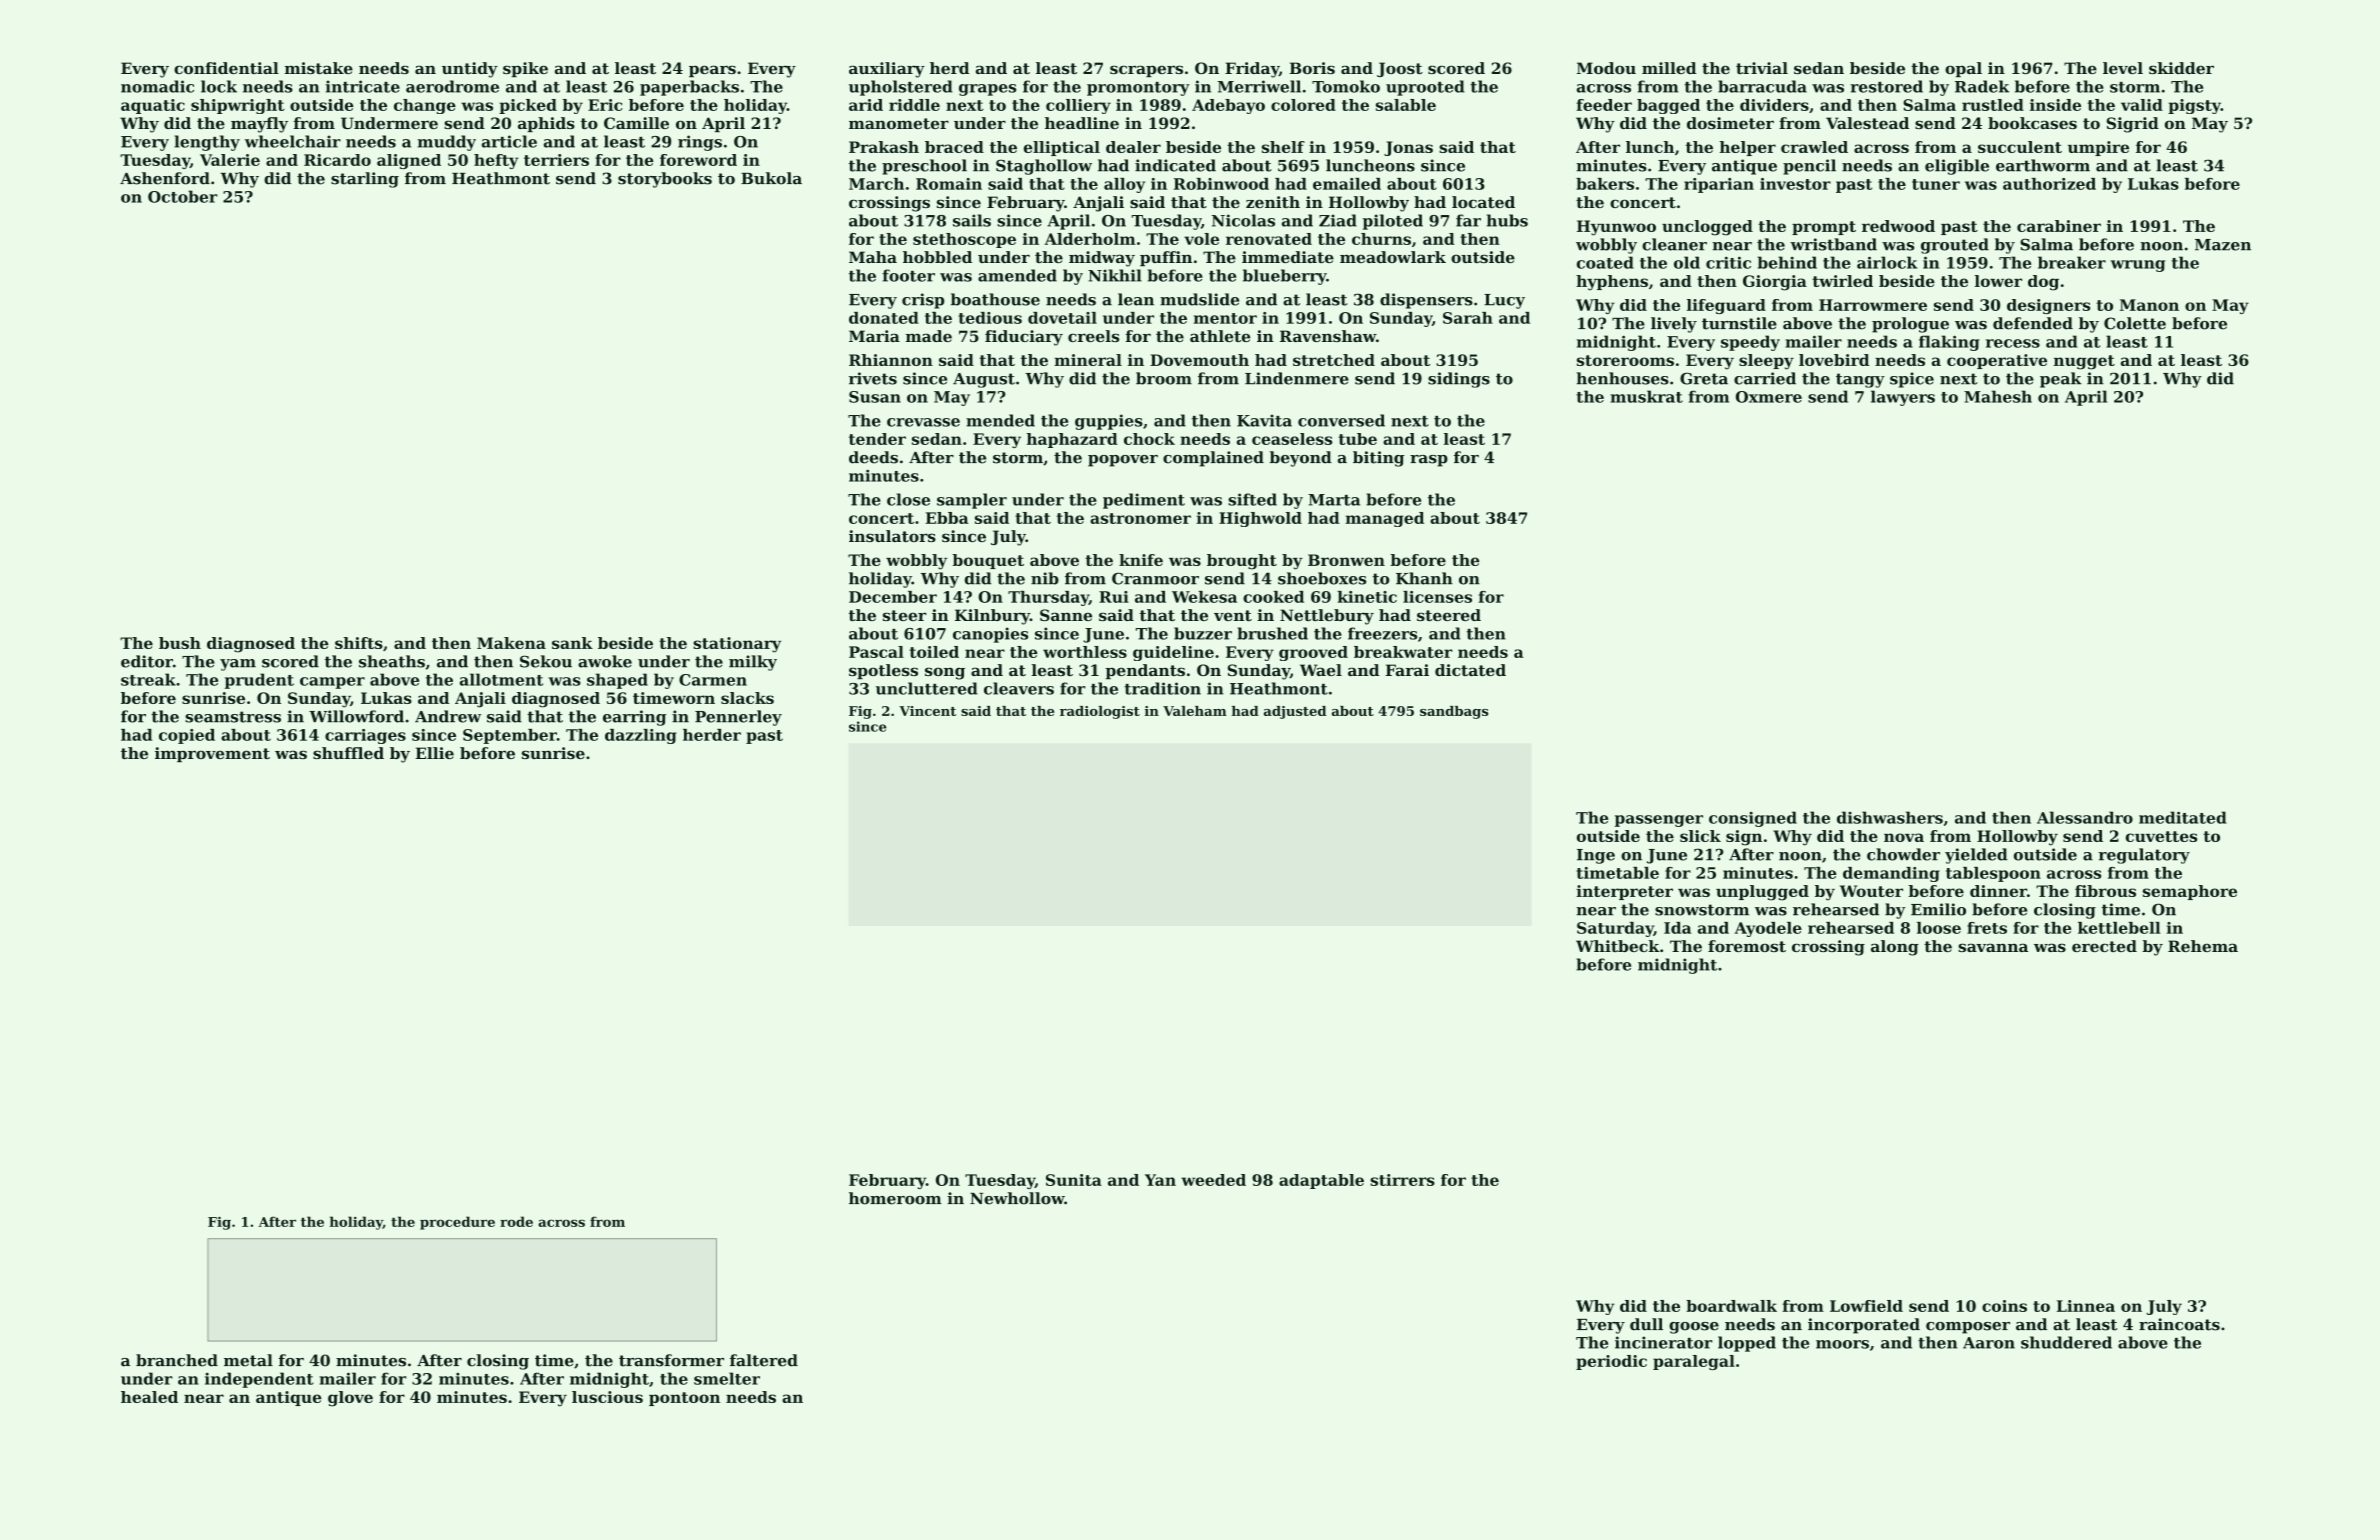 The height and width of the page is (1540, 2380). What do you see at coordinates (365, 180) in the page?
I see `starling` at bounding box center [365, 180].
